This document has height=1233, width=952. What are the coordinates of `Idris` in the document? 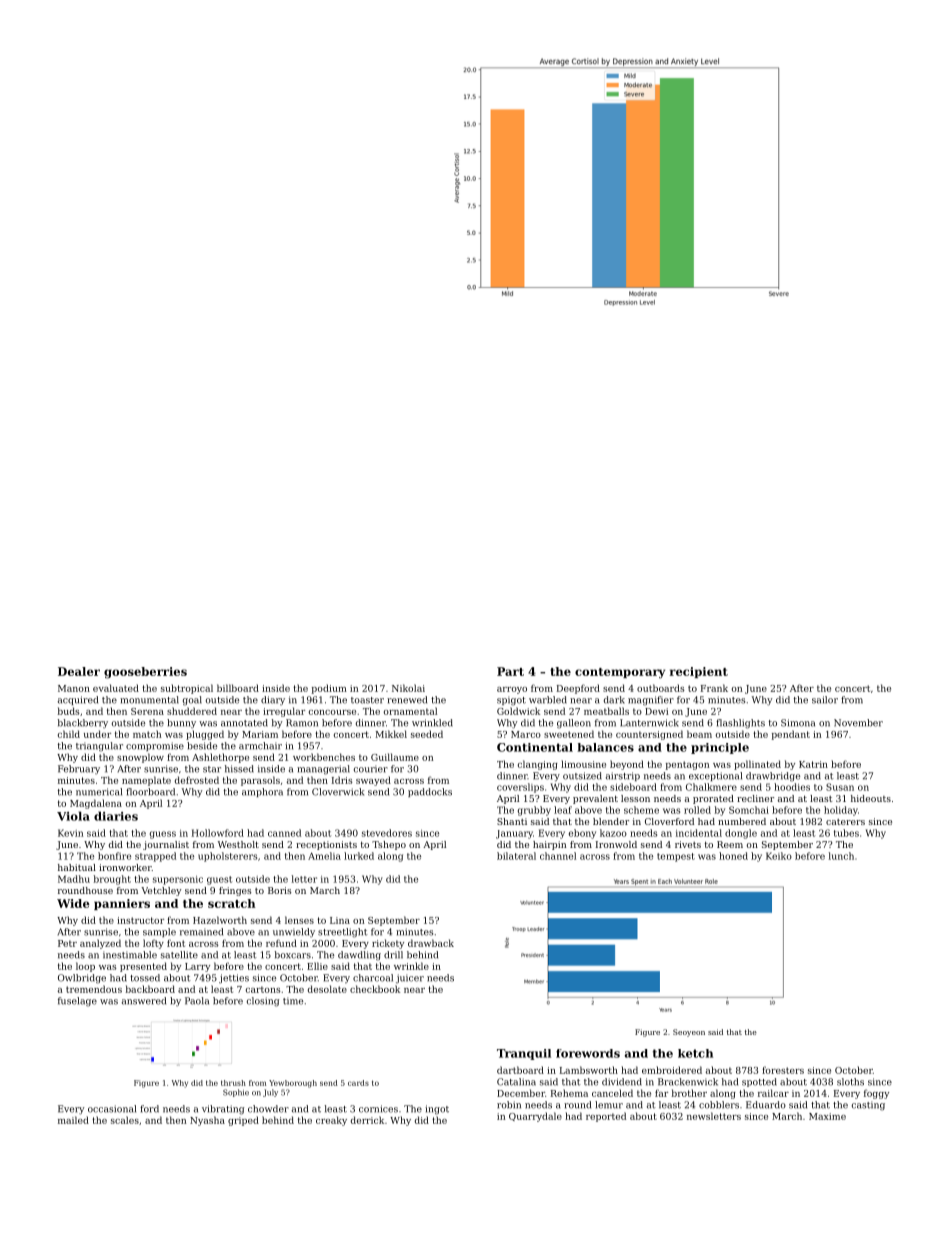 It's located at (342, 780).
